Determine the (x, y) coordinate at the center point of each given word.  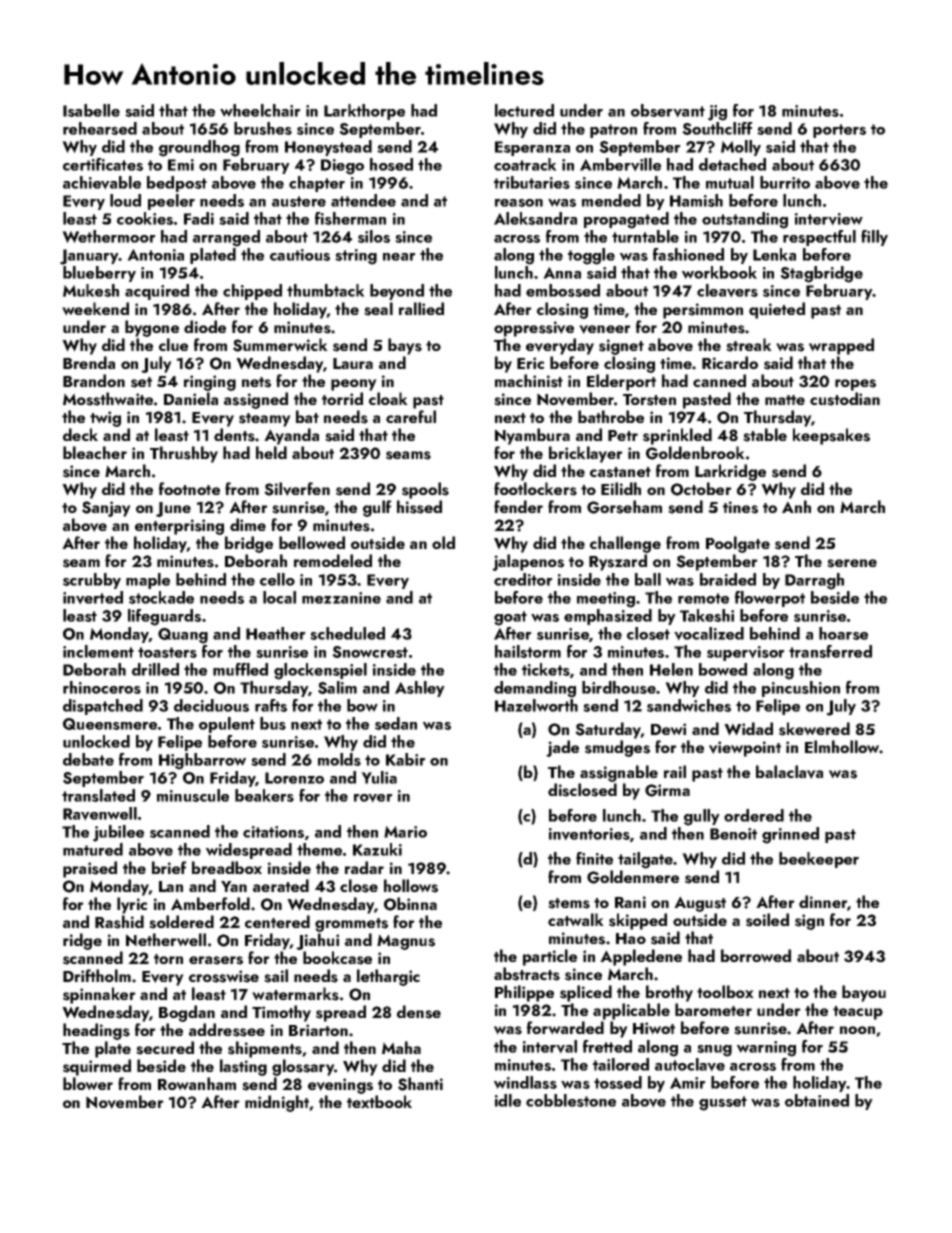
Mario (405, 832)
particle (550, 957)
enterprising (179, 527)
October (701, 489)
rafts (271, 705)
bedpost (177, 184)
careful (411, 416)
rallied (421, 308)
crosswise (224, 976)
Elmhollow (842, 747)
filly (874, 238)
